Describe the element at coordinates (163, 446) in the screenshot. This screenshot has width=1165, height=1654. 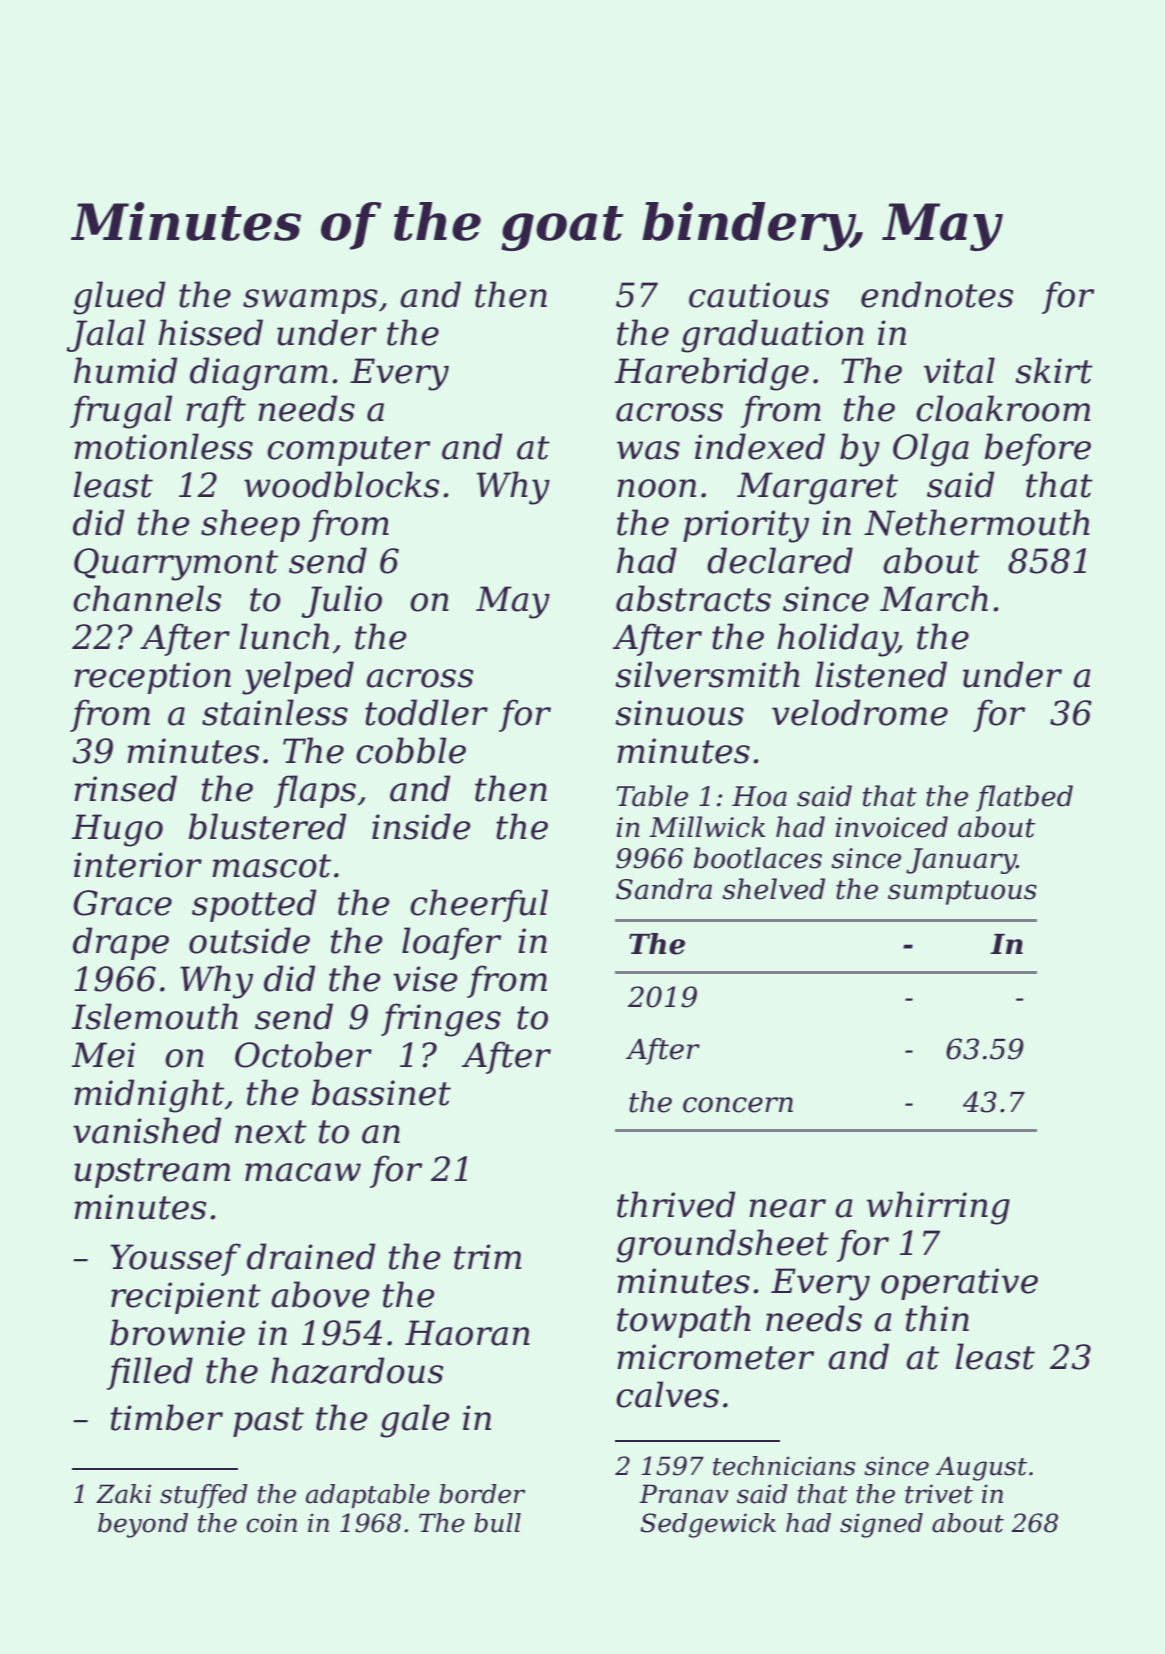
I see `motionless` at that location.
